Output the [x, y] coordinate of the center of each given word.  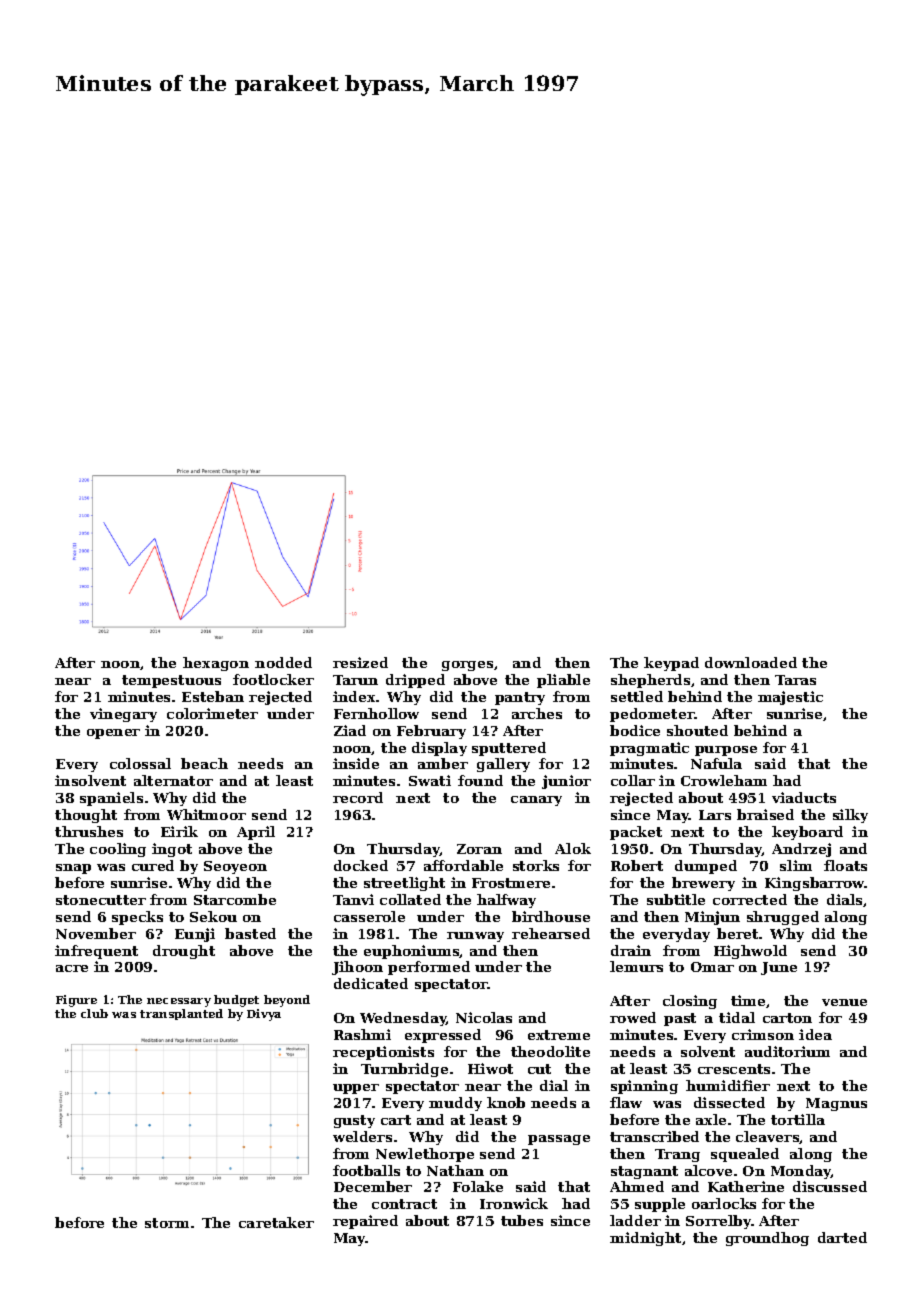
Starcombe [235, 899]
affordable [463, 865]
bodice [635, 730]
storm [167, 1223]
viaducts [804, 797]
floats [845, 865]
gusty [354, 1121]
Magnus [836, 1104]
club [94, 1013]
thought [86, 816]
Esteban [213, 696]
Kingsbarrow [815, 884]
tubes [522, 1220]
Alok [573, 848]
